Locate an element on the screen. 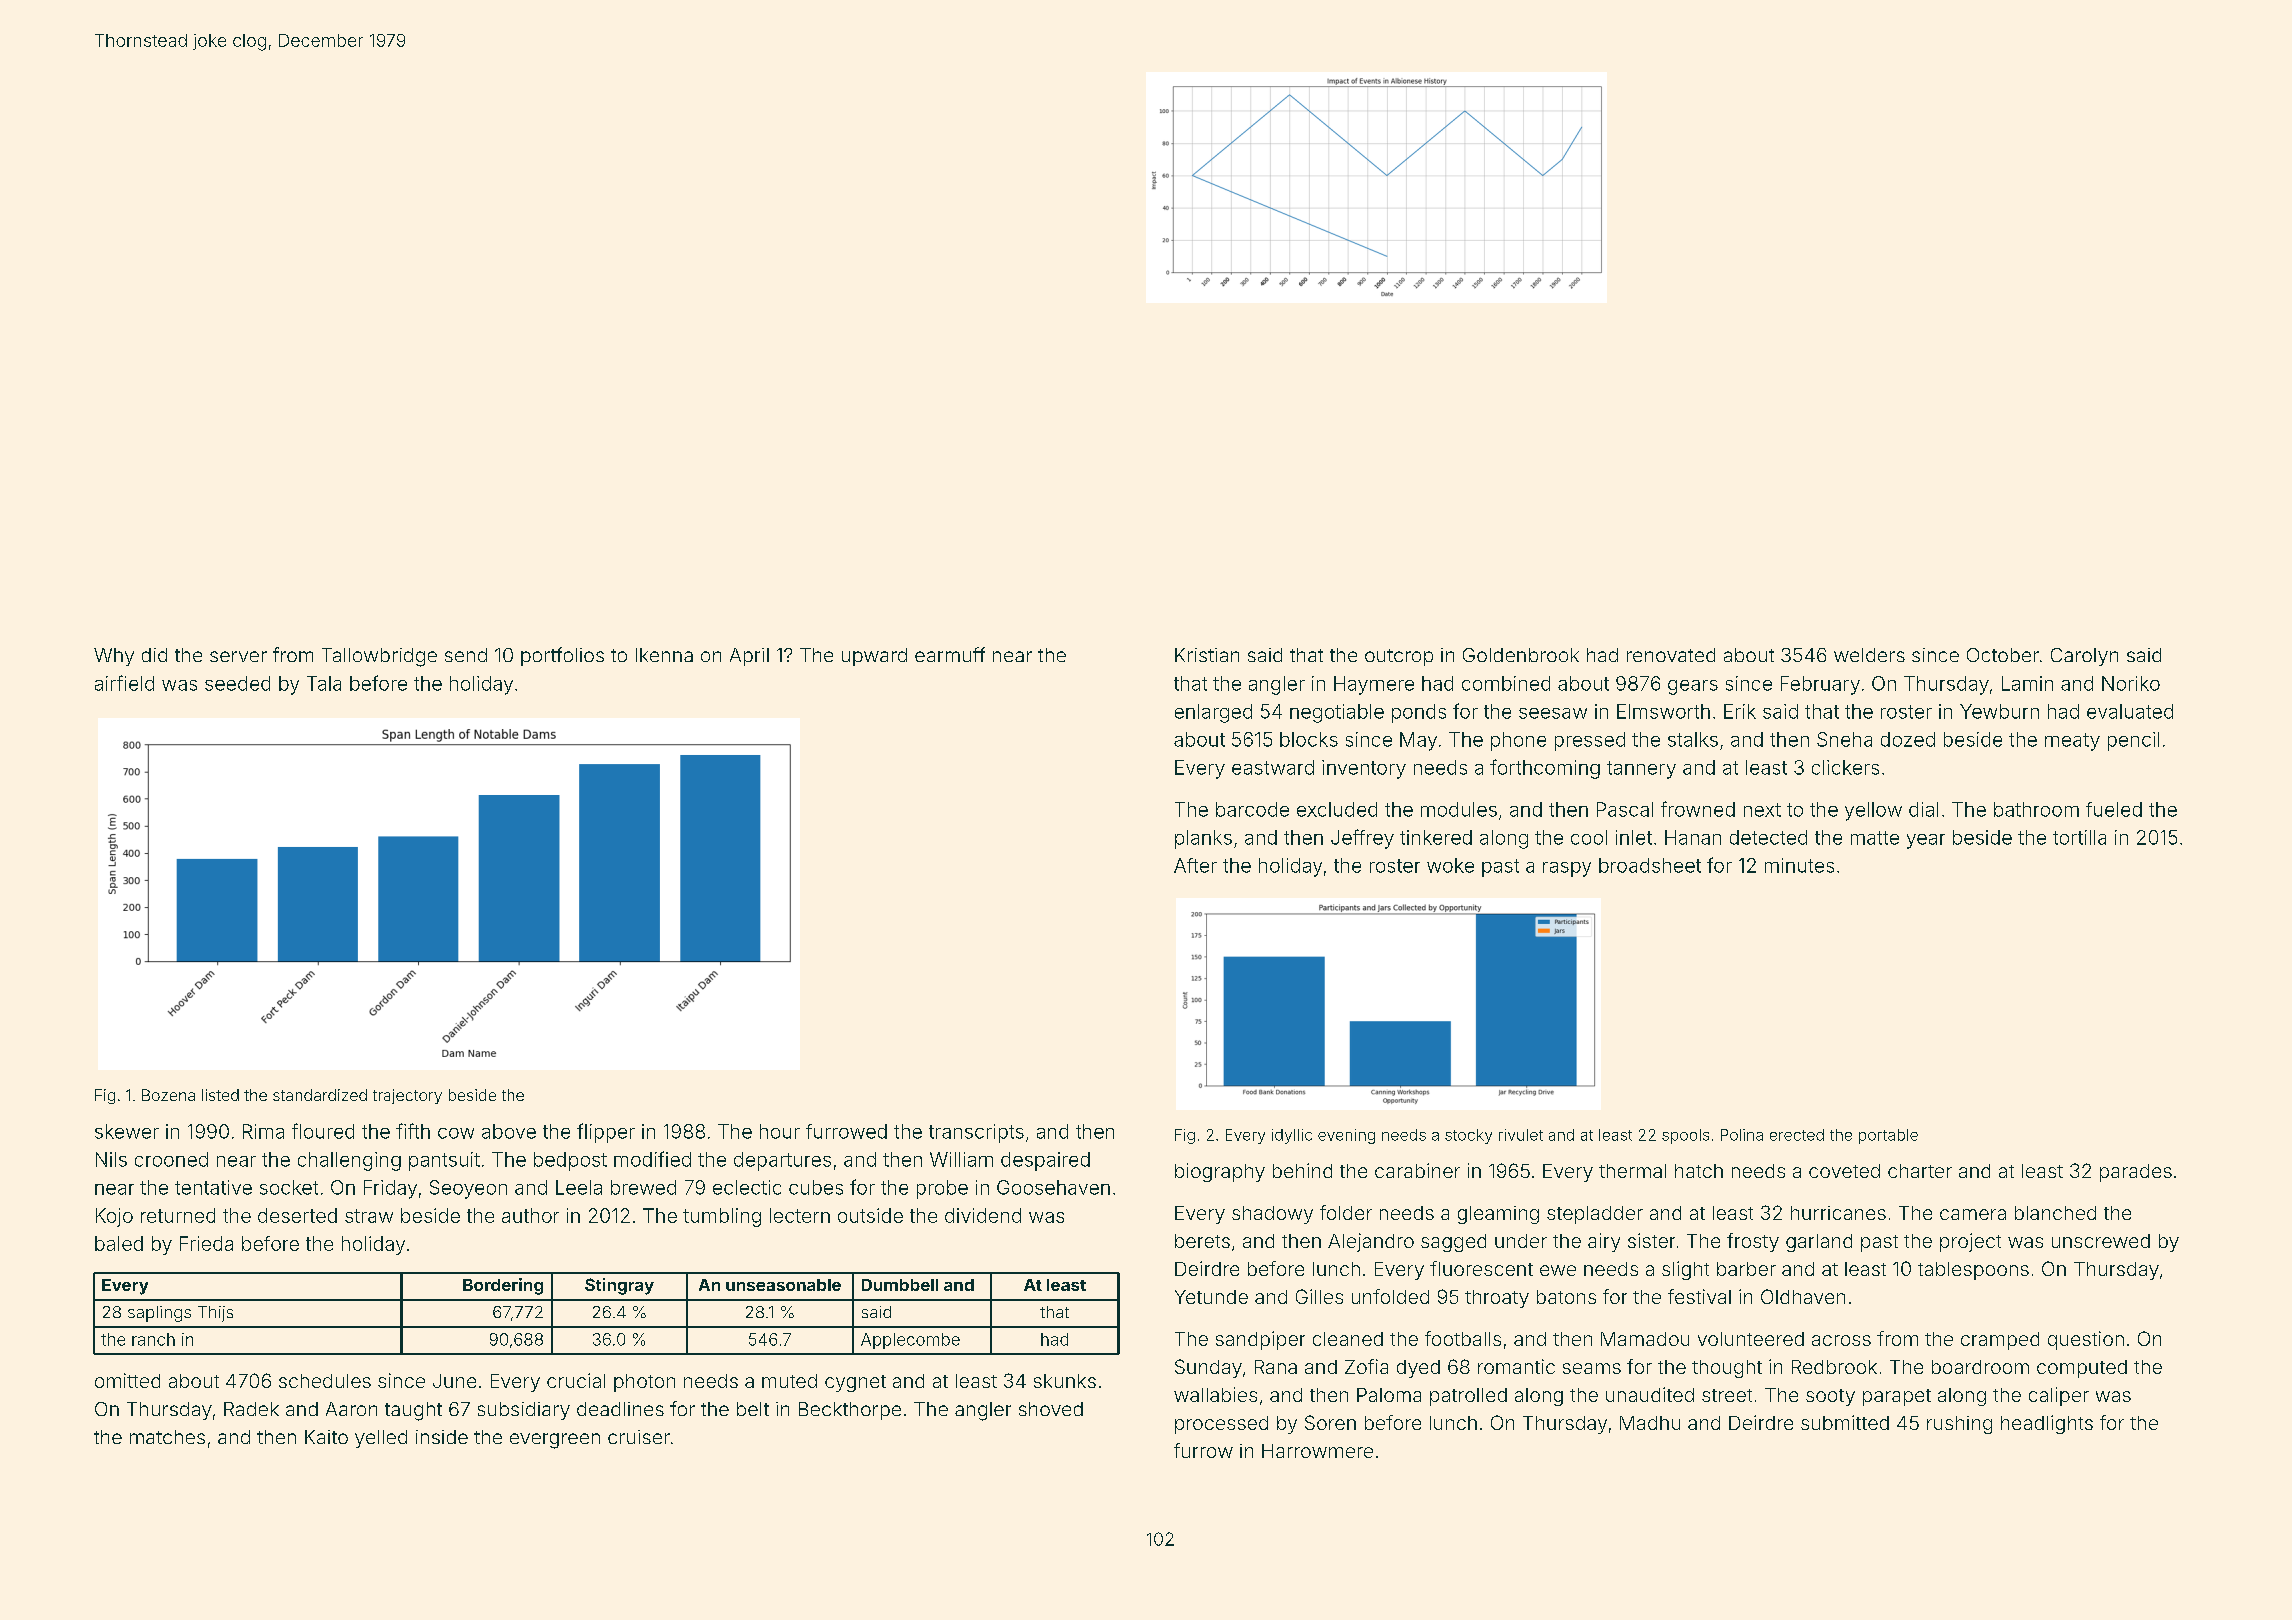 This screenshot has height=1620, width=2292. Tallowbridge is located at coordinates (379, 657).
